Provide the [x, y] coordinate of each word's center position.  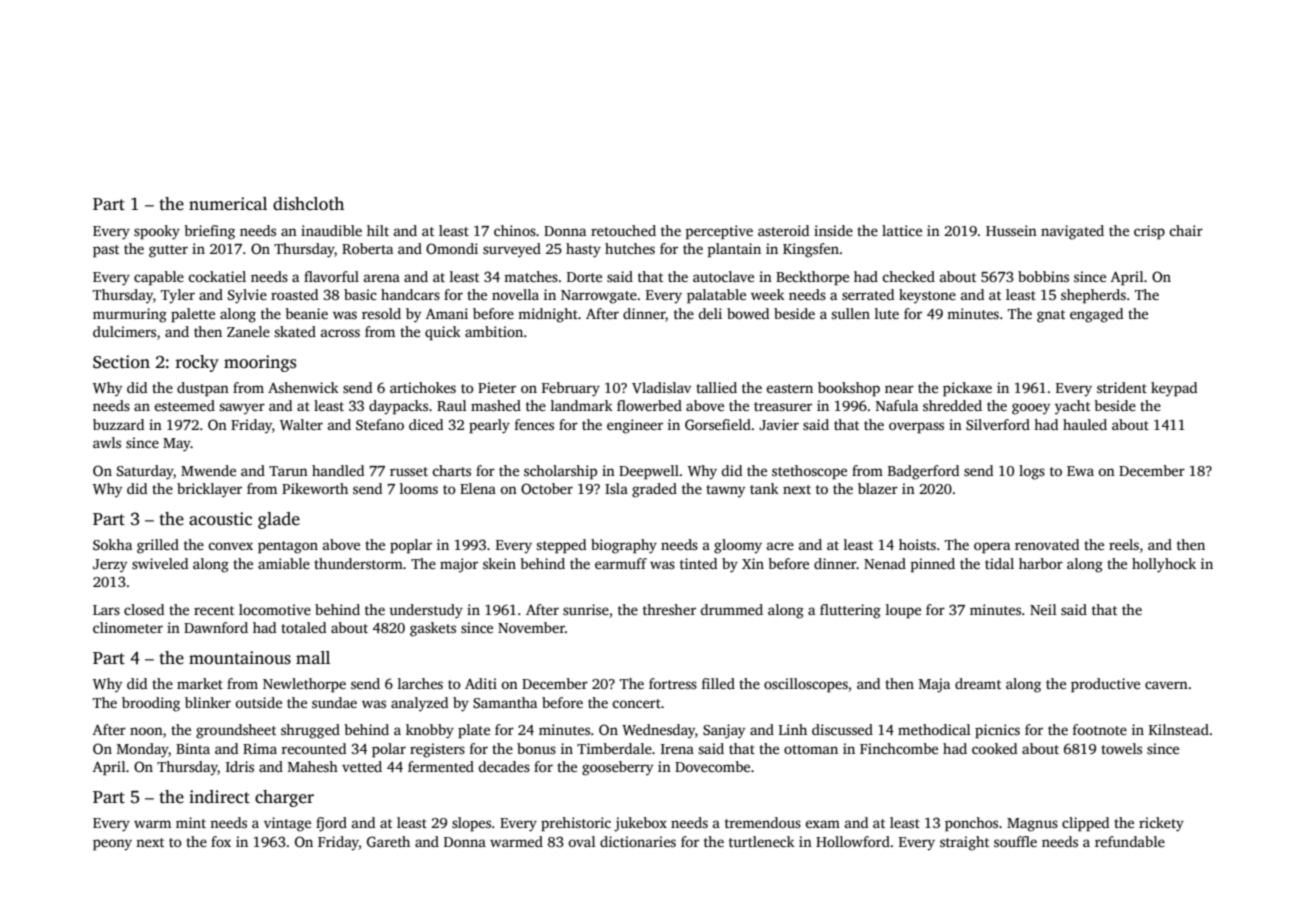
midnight [548, 315]
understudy [426, 611]
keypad [1174, 389]
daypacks [398, 407]
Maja [934, 685]
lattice [902, 230]
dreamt [978, 683]
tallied [716, 387]
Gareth [388, 841]
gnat [1051, 316]
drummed [731, 609]
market [200, 683]
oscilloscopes [806, 685]
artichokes [423, 387]
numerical [228, 204]
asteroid [783, 230]
